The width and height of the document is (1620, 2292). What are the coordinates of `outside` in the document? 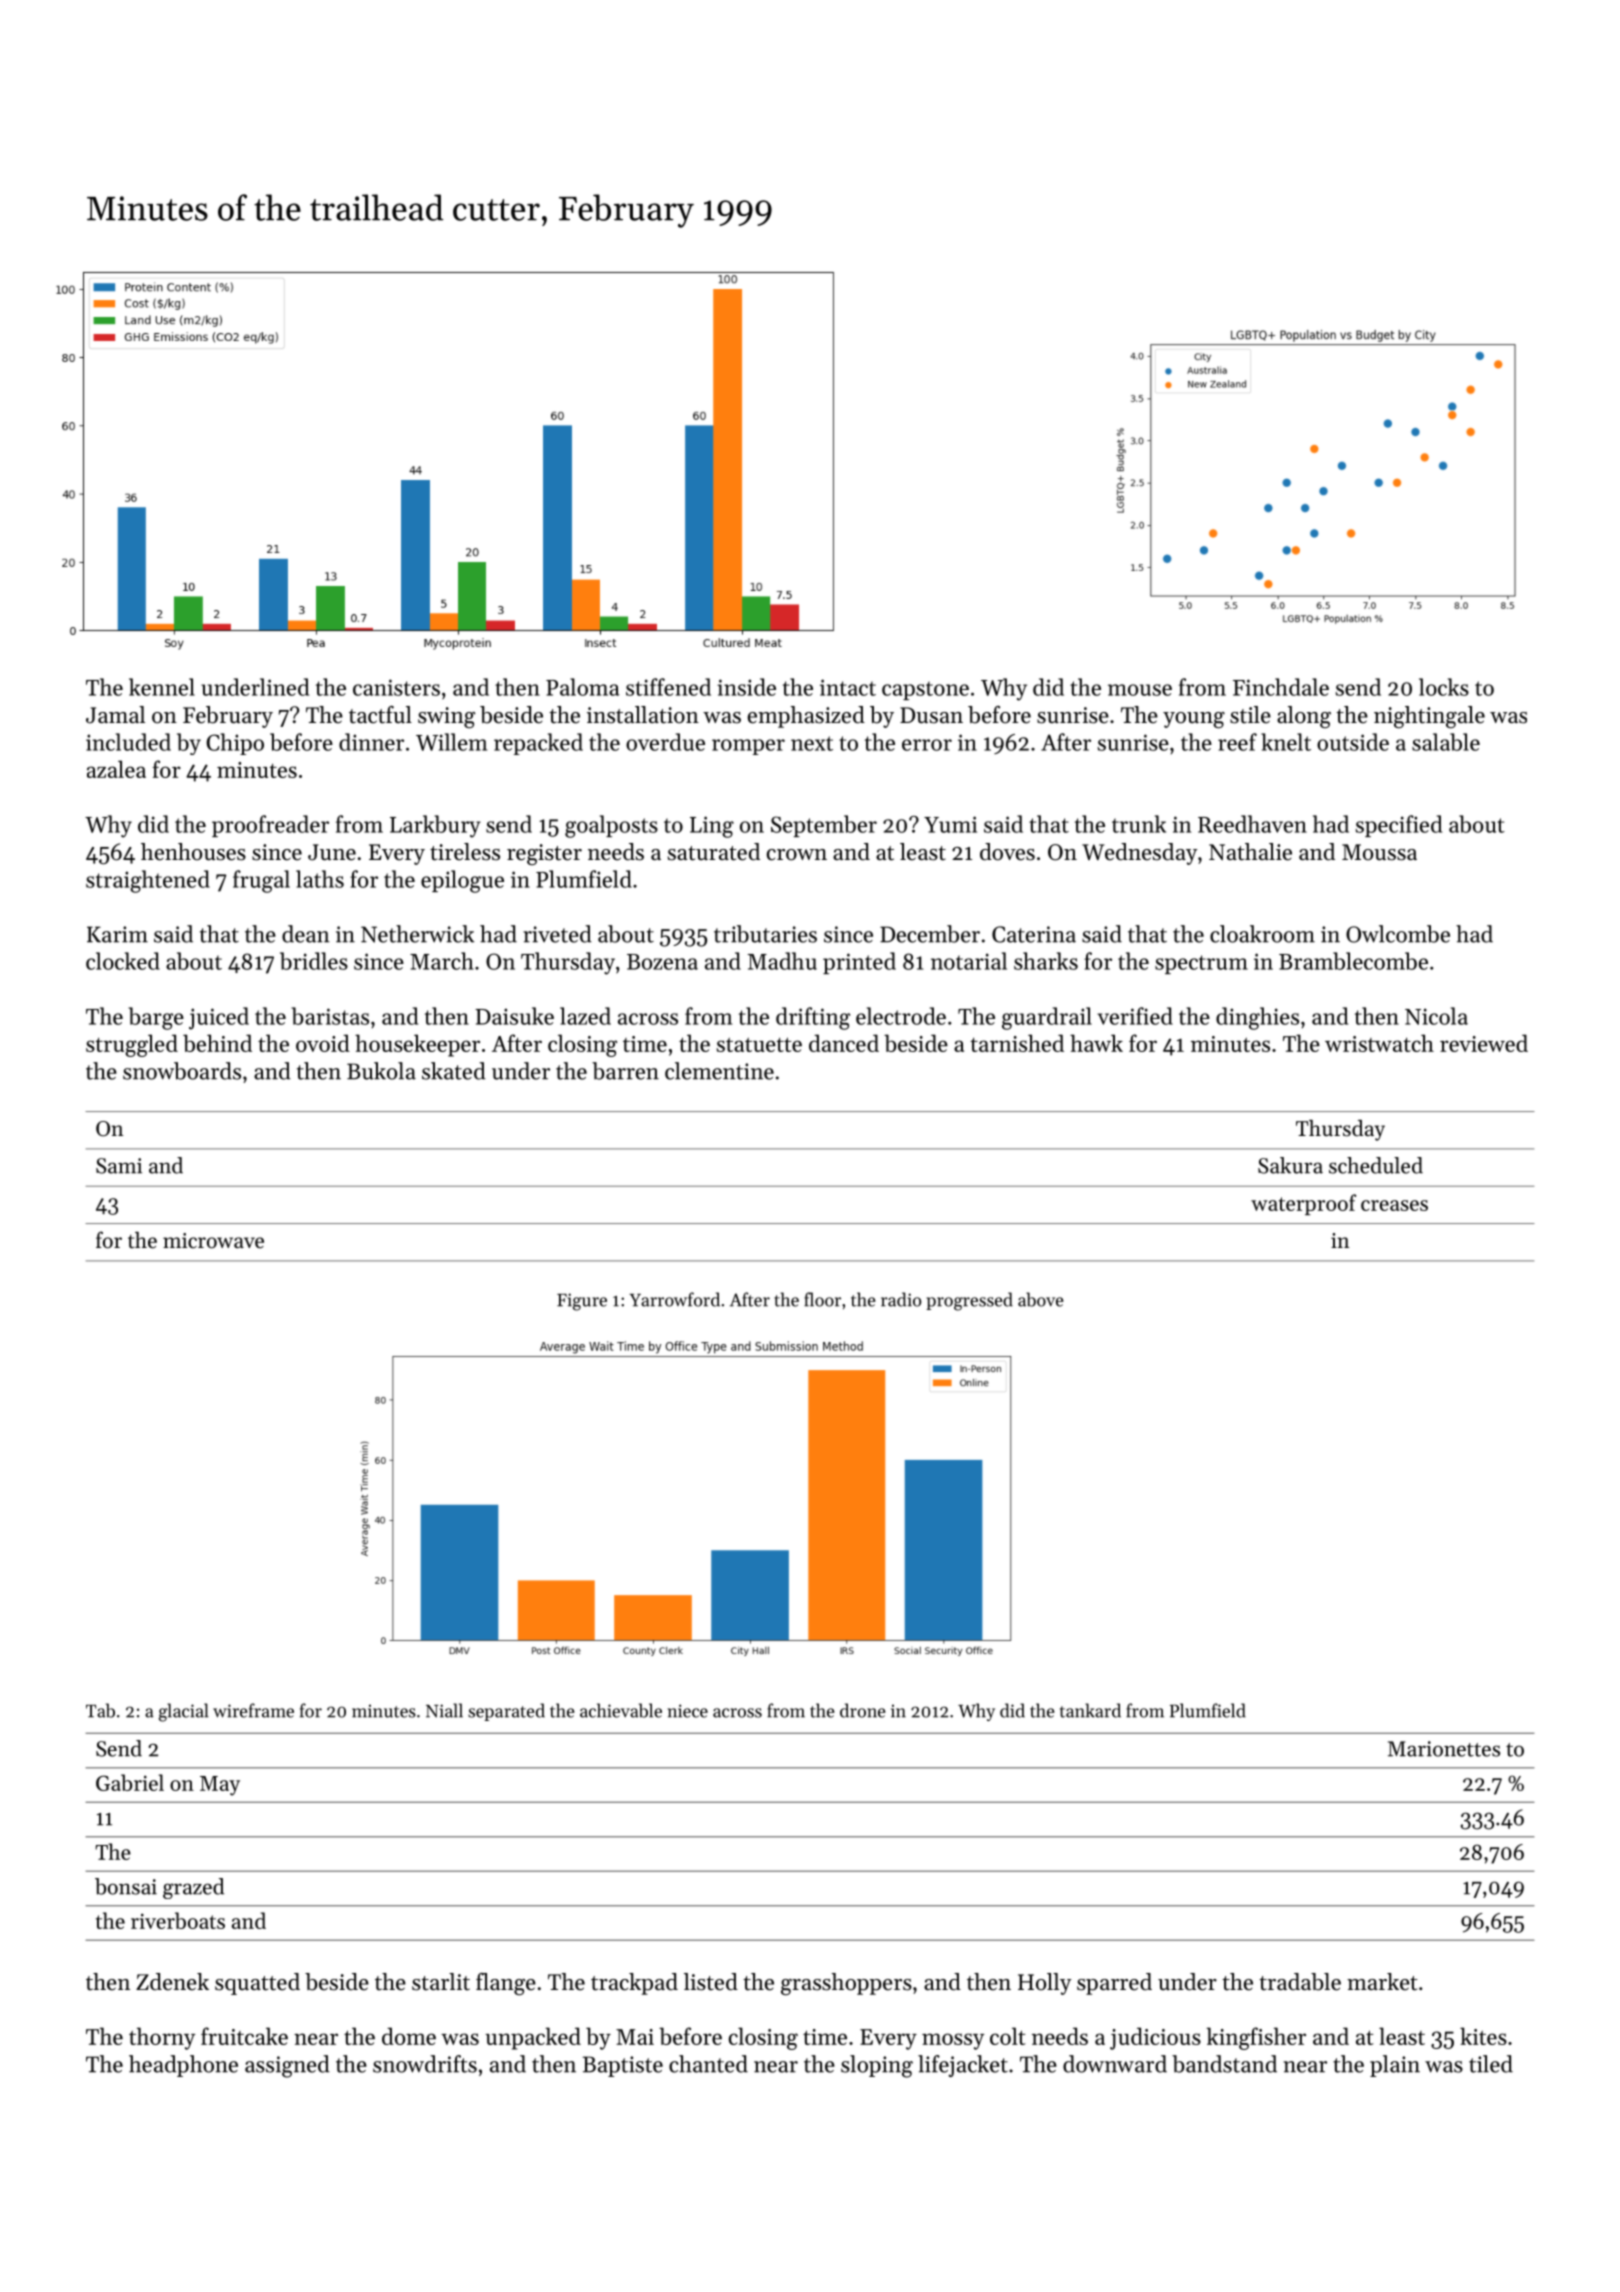 It's located at (1353, 742).
